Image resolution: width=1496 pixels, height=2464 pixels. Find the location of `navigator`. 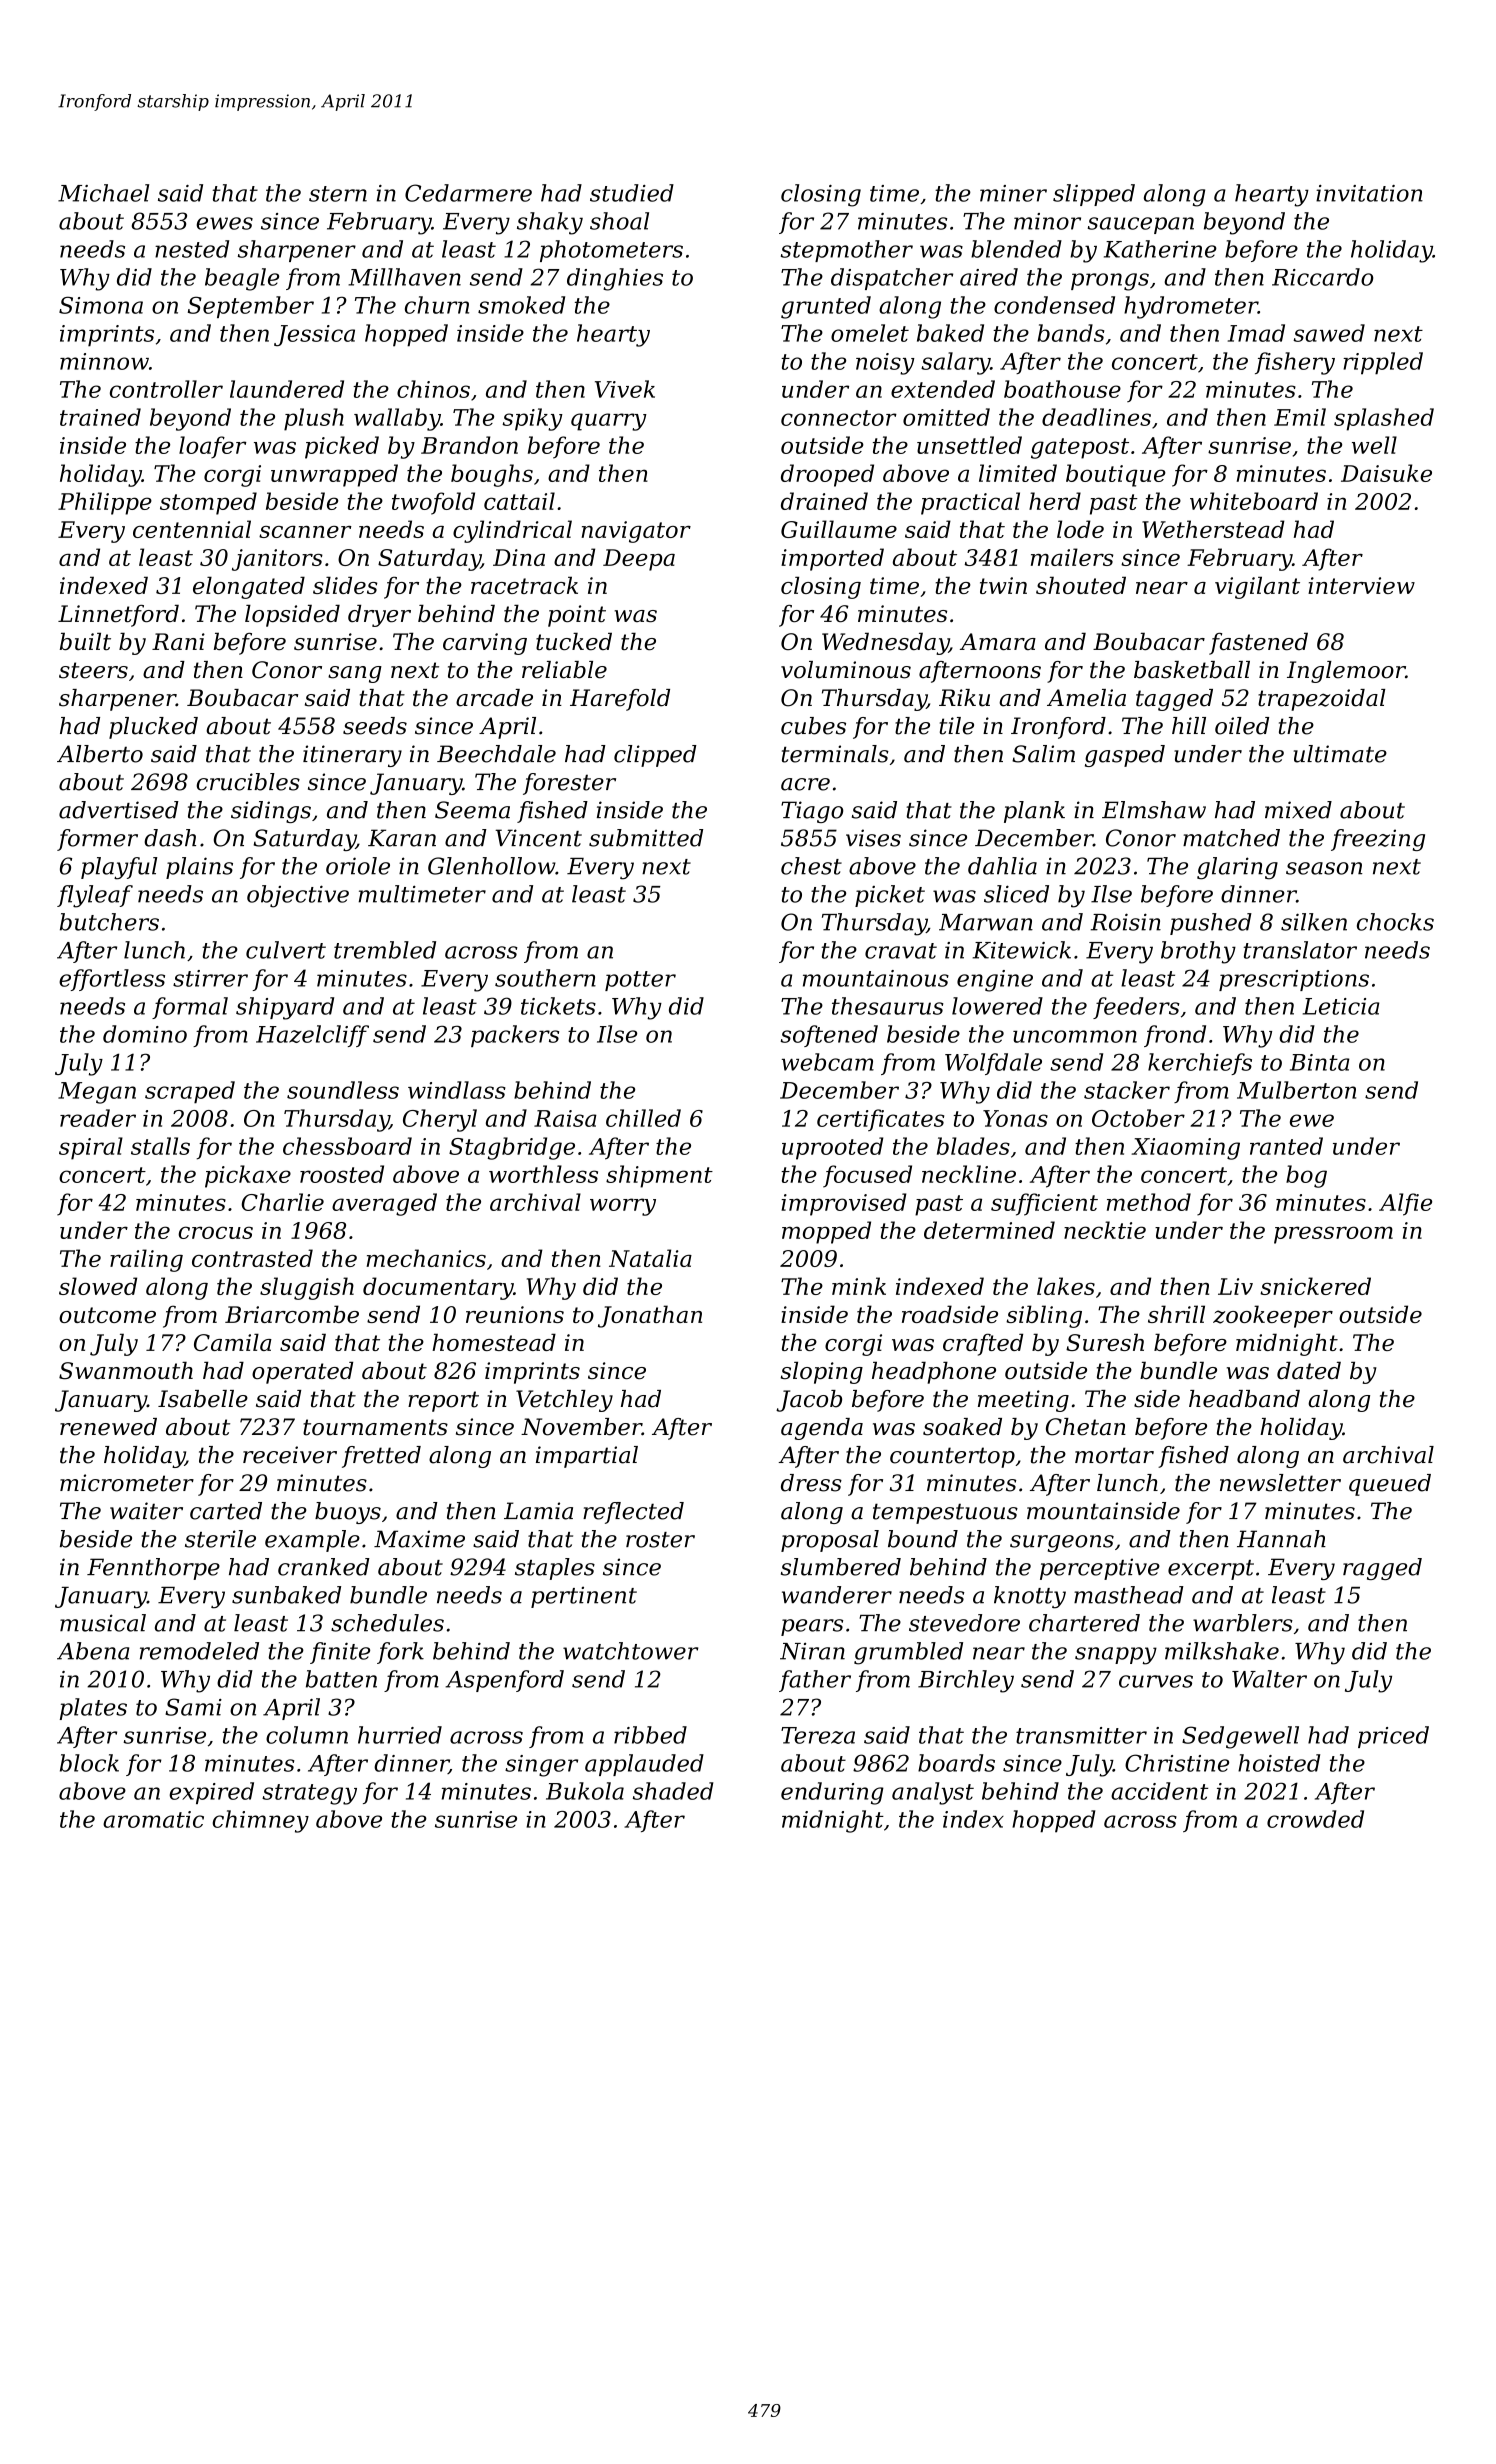

navigator is located at coordinates (636, 532).
